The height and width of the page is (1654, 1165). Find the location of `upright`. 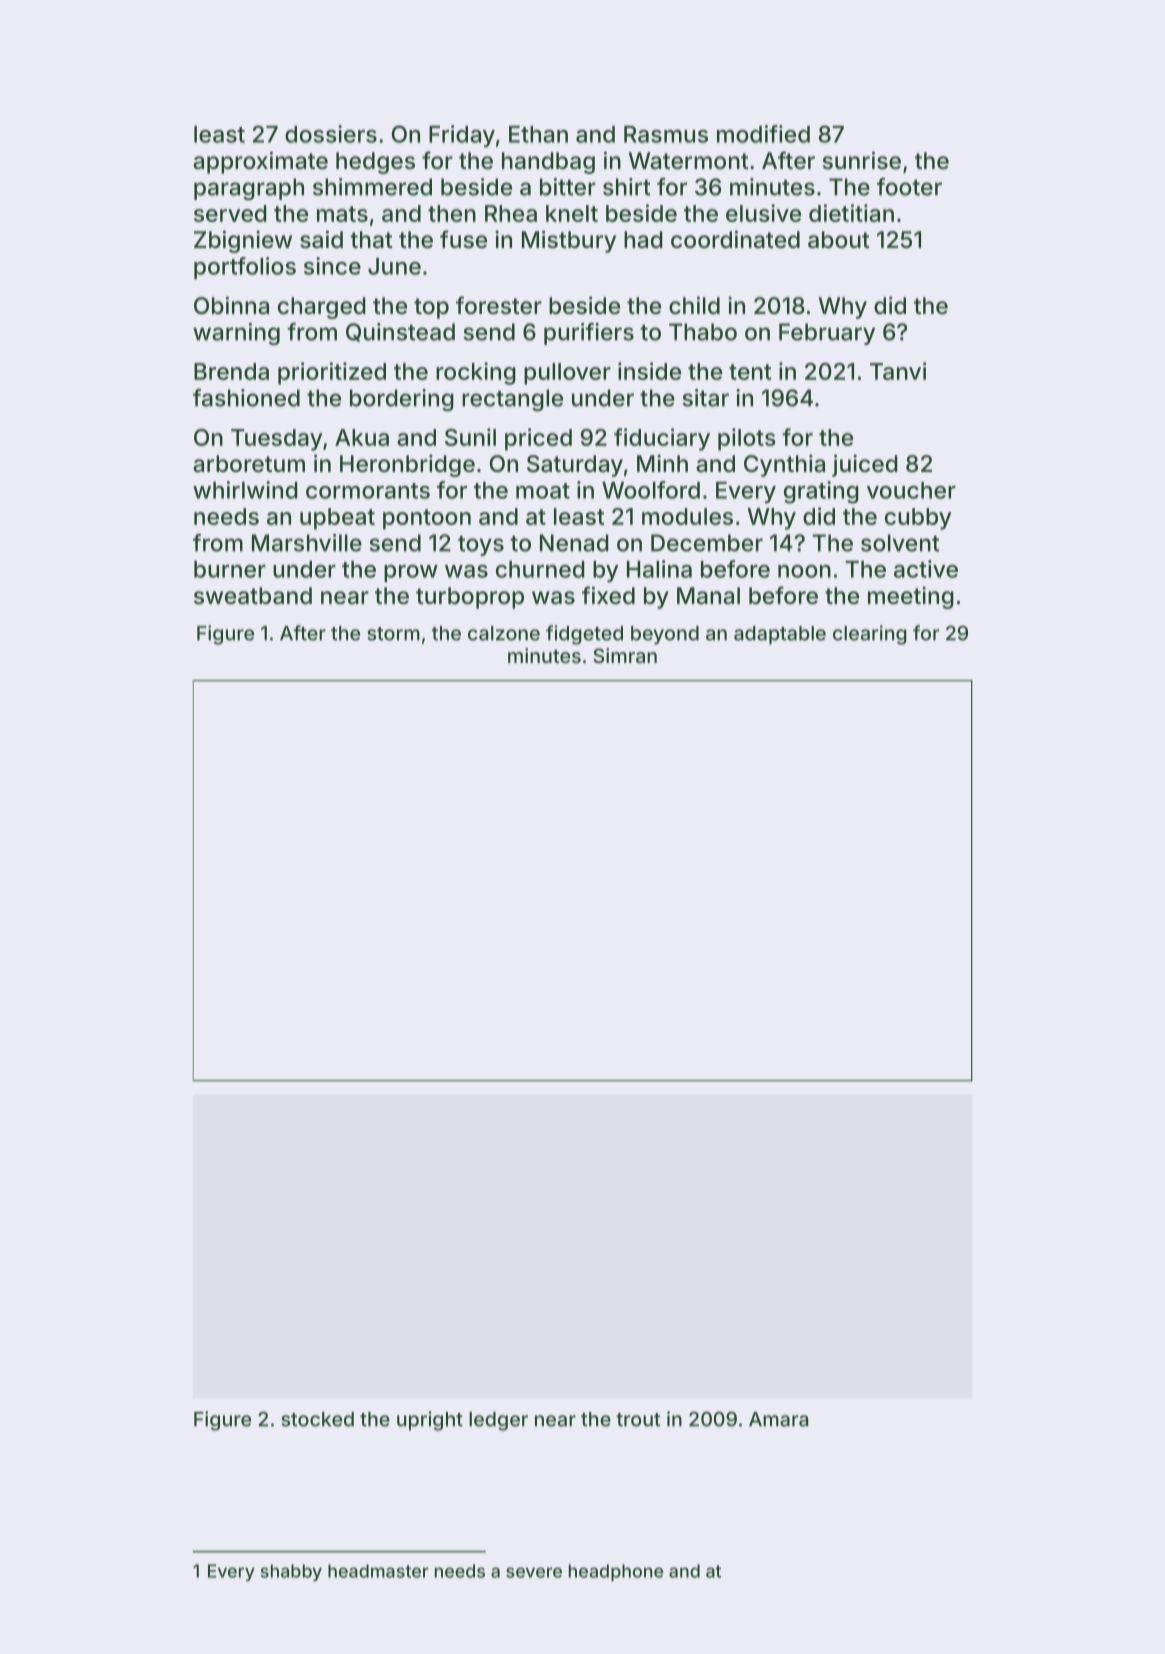

upright is located at coordinates (430, 1421).
